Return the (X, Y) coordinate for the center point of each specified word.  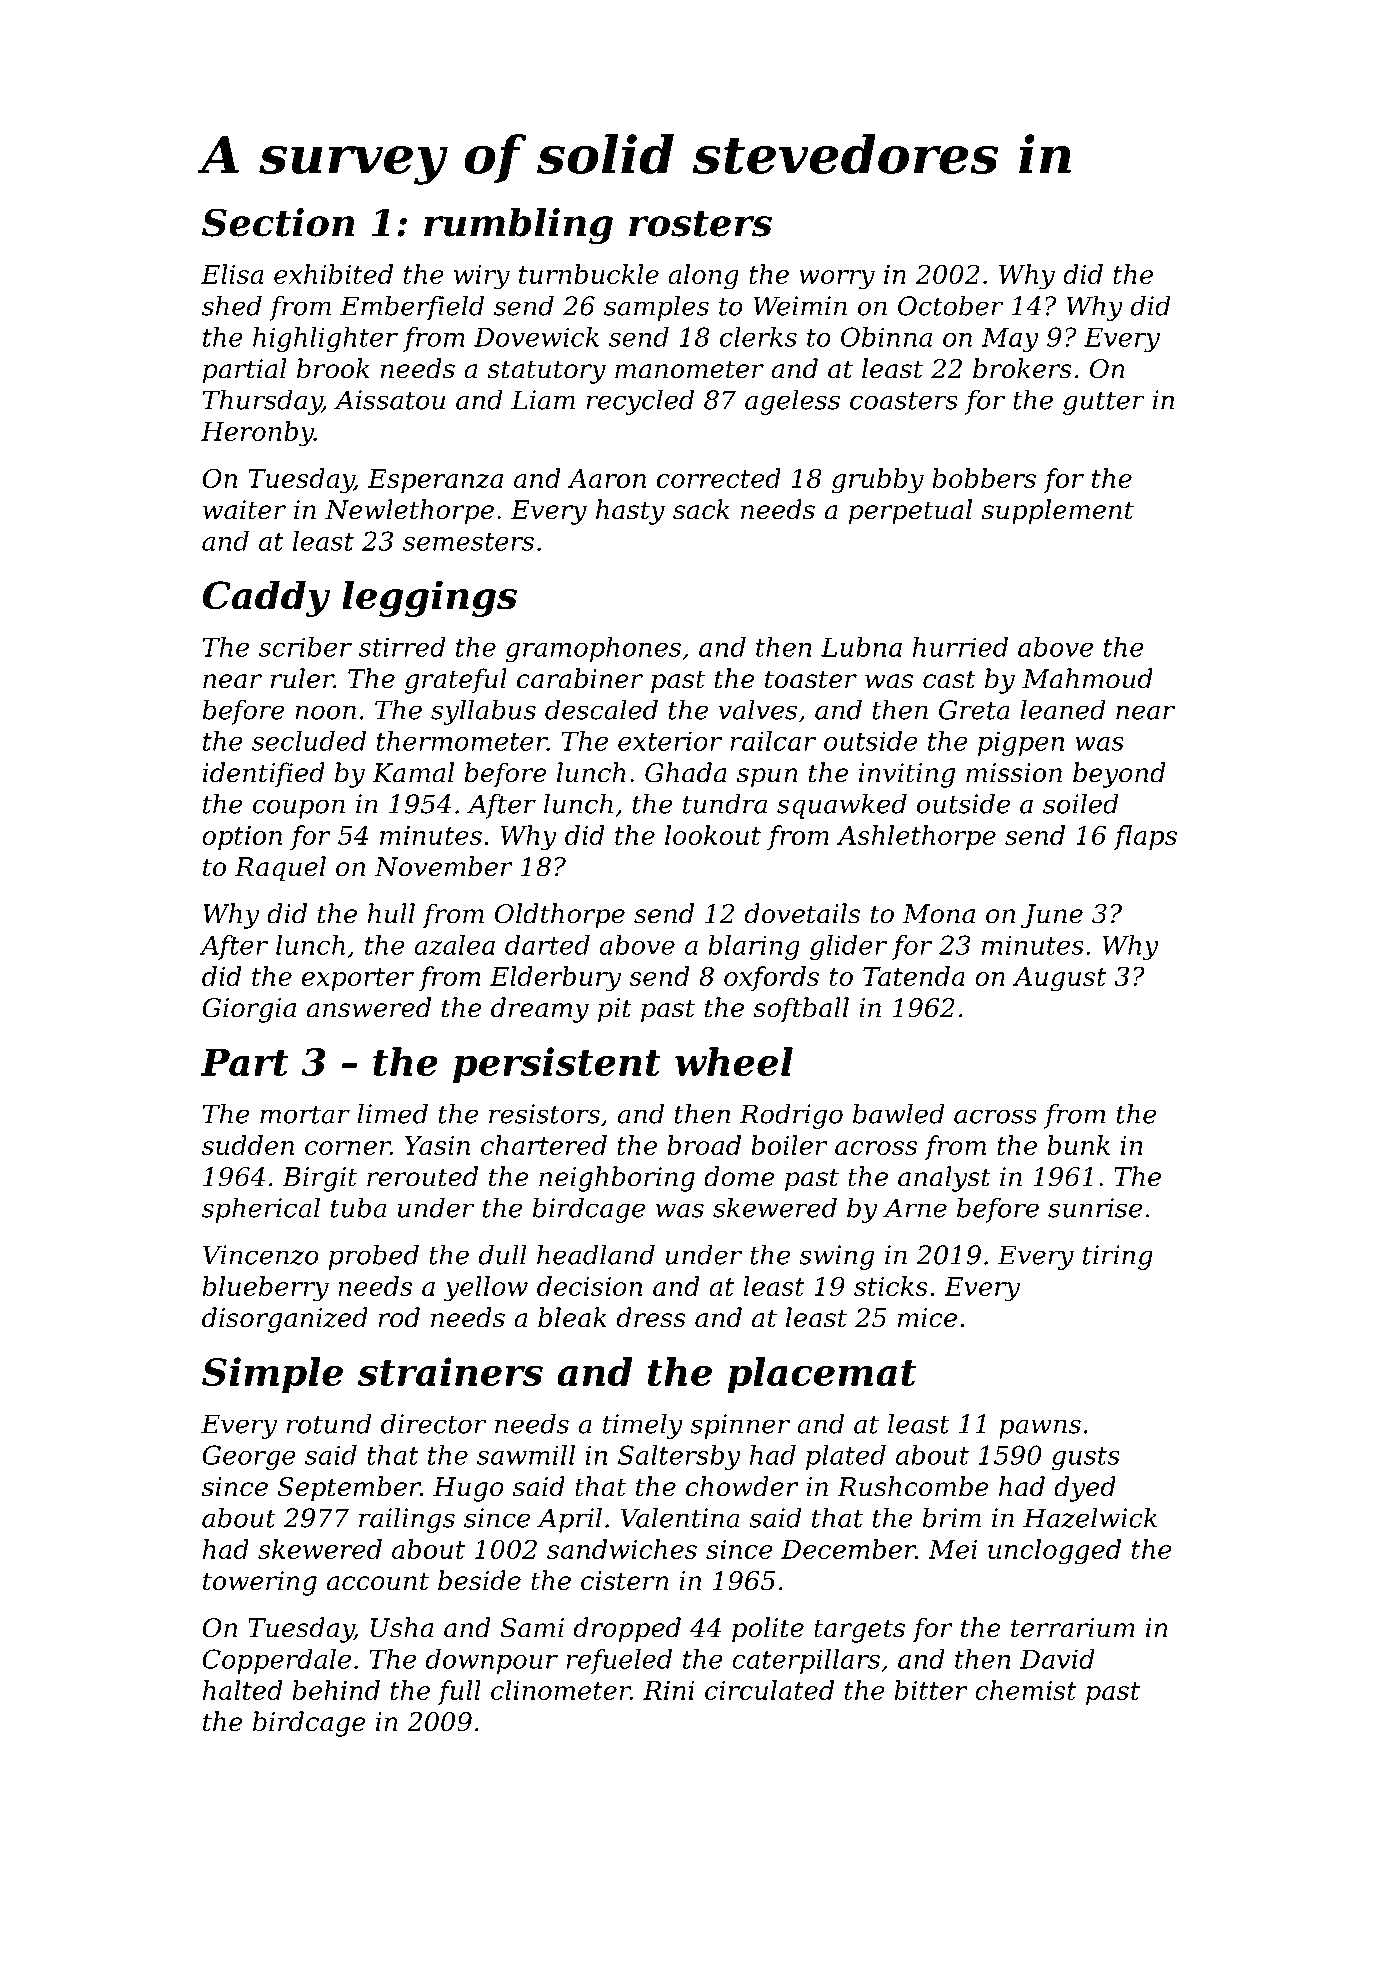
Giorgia (249, 1010)
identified (264, 775)
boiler (789, 1145)
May (1010, 340)
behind (336, 1690)
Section (278, 222)
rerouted (422, 1176)
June (1052, 916)
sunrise (1095, 1208)
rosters (700, 224)
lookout (713, 835)
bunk (1078, 1145)
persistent (557, 1065)
